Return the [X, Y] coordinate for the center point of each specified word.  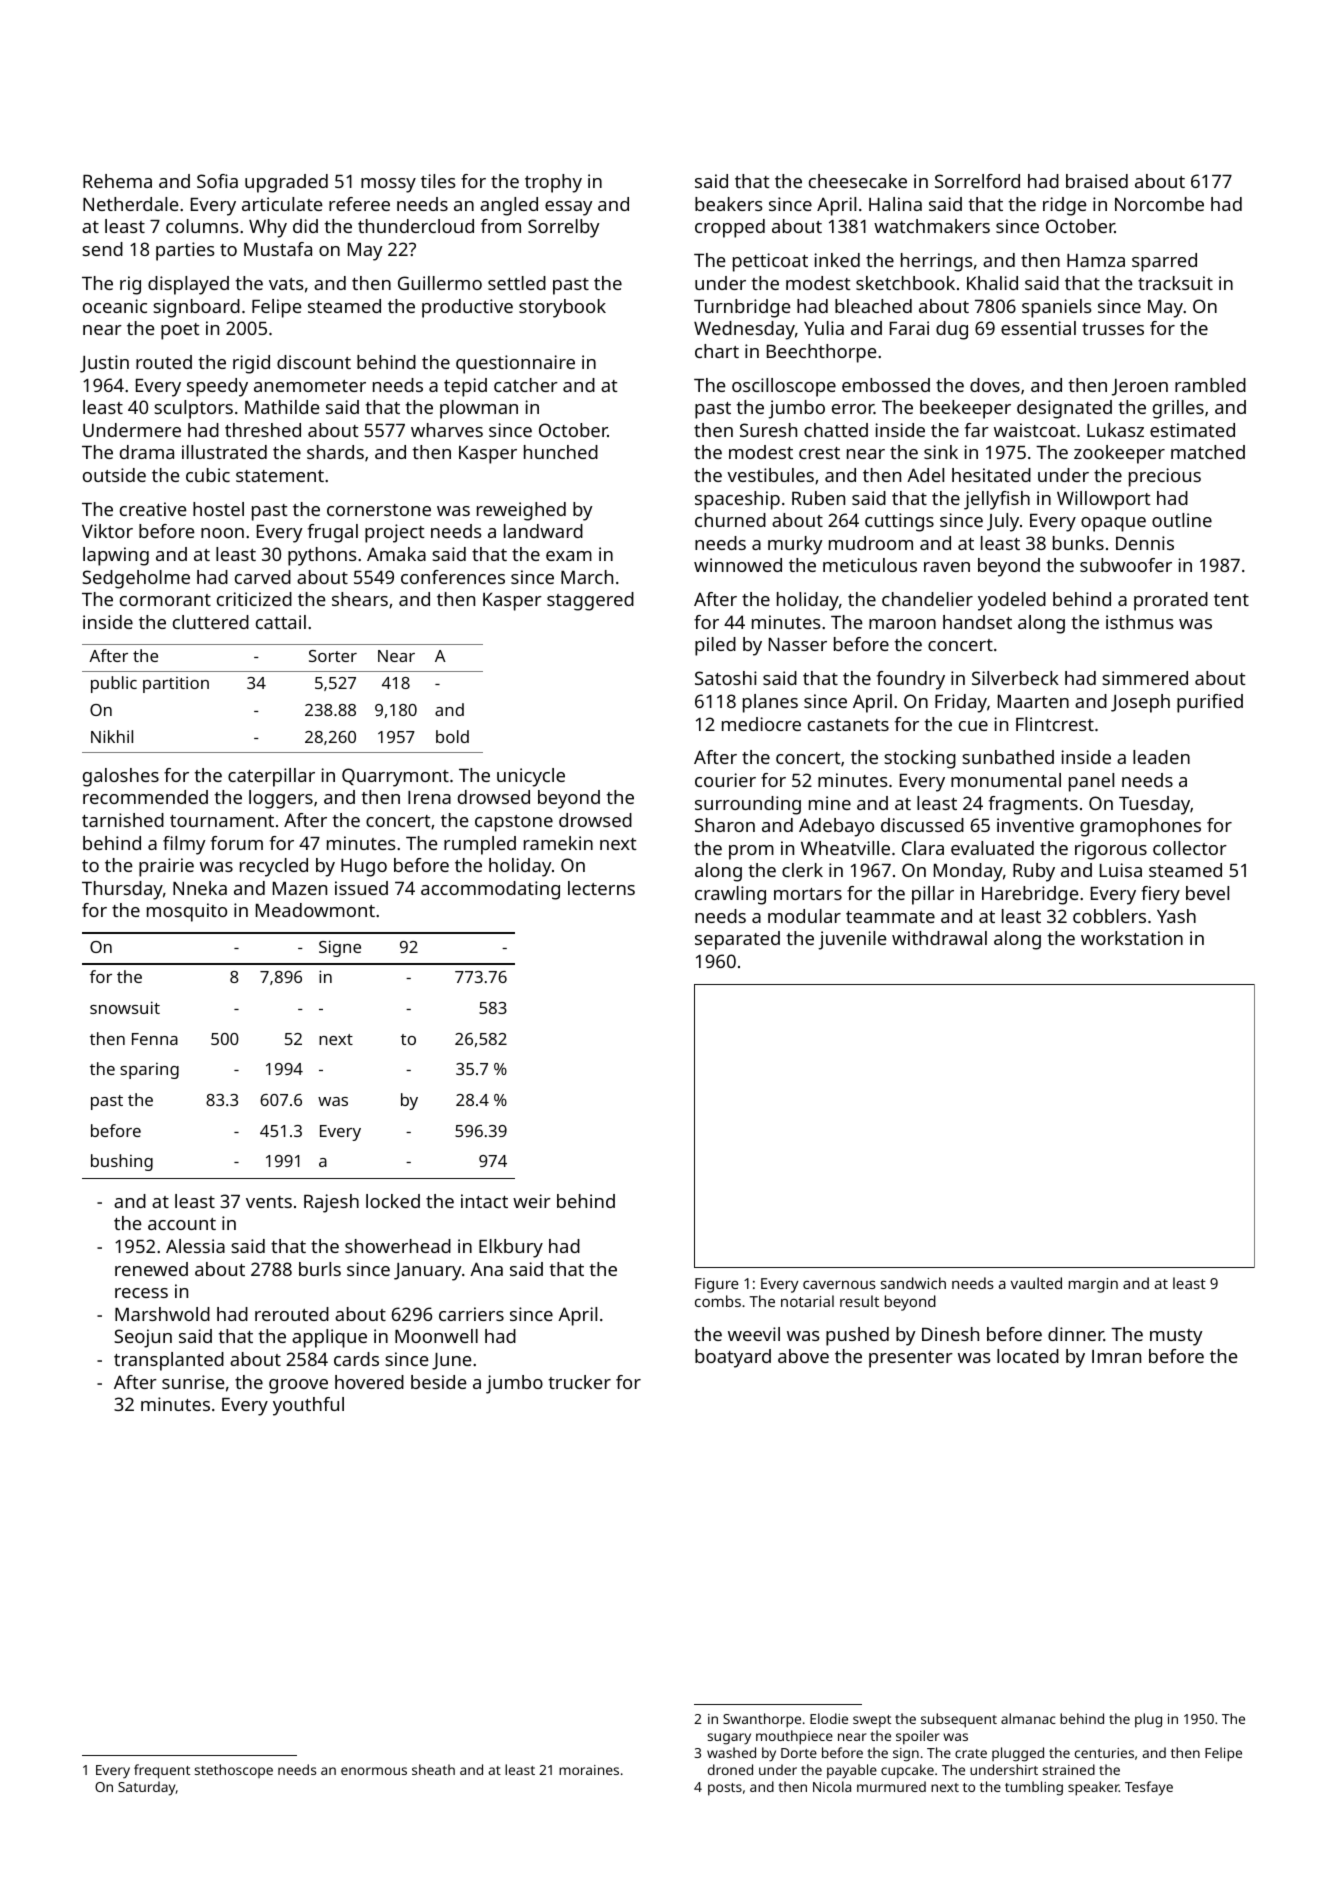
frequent [162, 1771]
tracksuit [1175, 283]
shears [360, 599]
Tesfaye [1149, 1788]
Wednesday [744, 330]
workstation [1132, 938]
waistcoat [1035, 430]
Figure [717, 1285]
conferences [453, 577]
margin [1093, 1285]
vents [269, 1202]
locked [393, 1201]
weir [532, 1201]
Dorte [799, 1753]
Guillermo [440, 283]
